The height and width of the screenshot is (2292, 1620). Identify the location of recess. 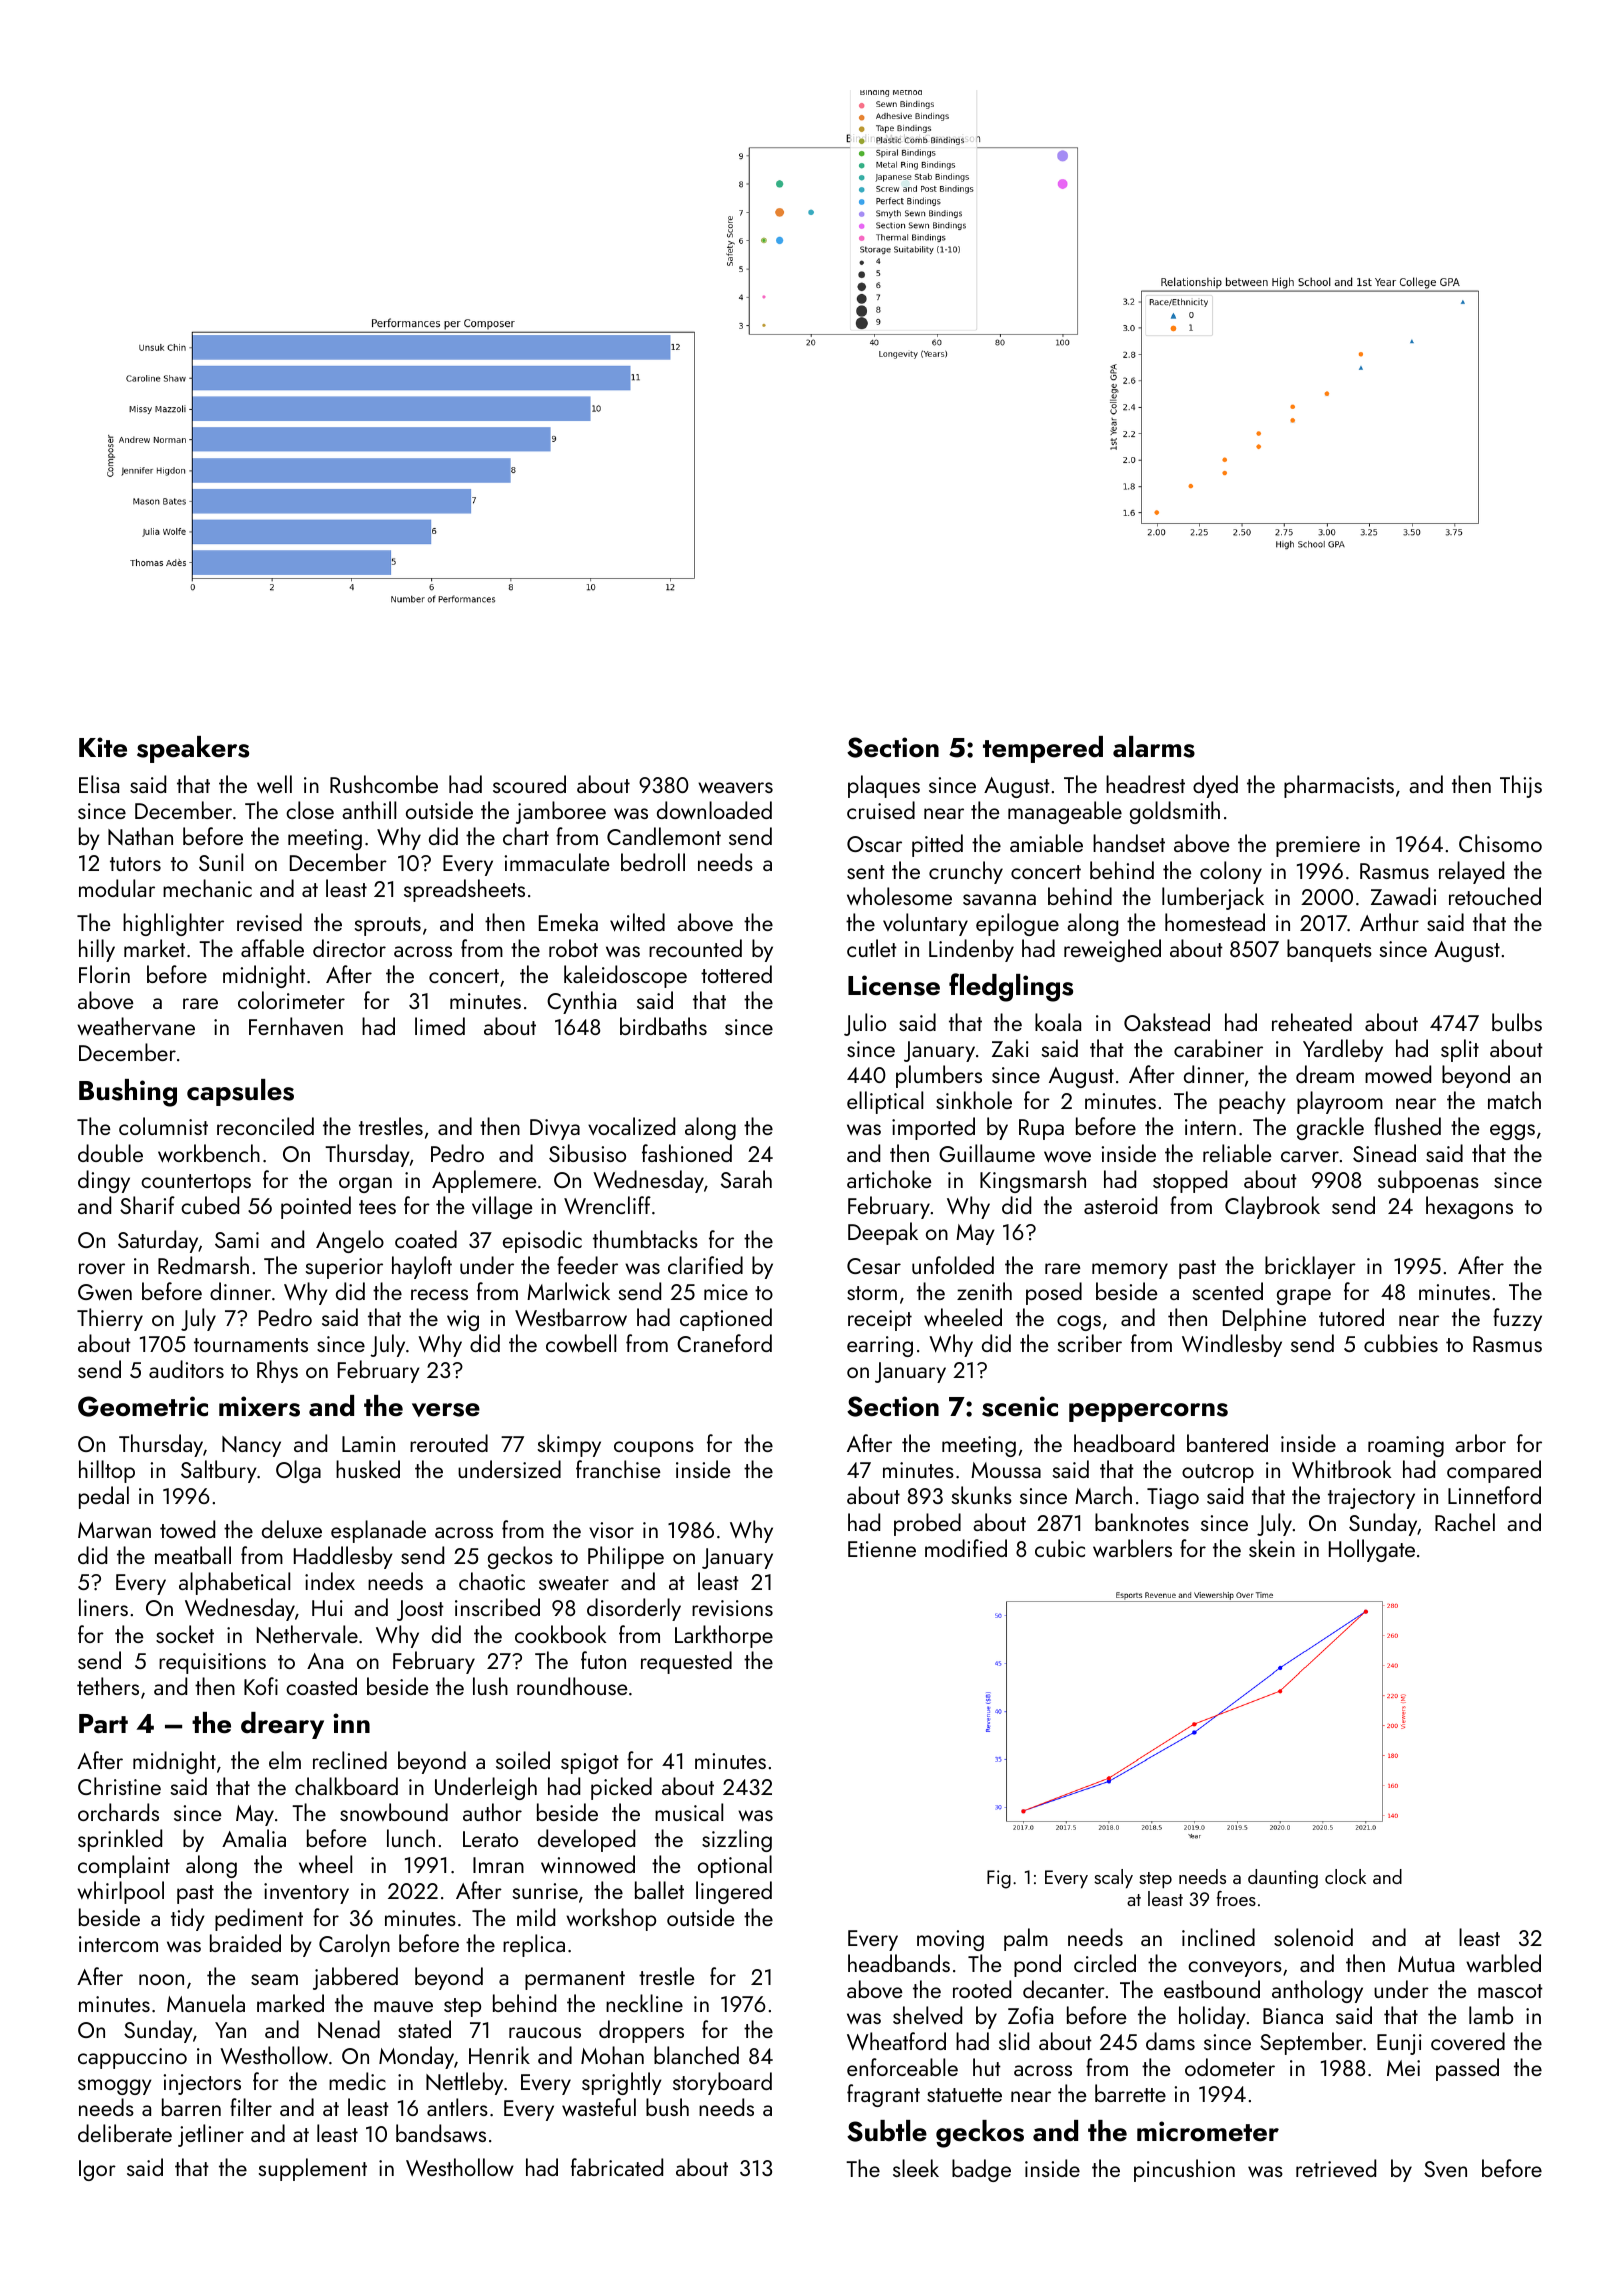
(439, 1294).
